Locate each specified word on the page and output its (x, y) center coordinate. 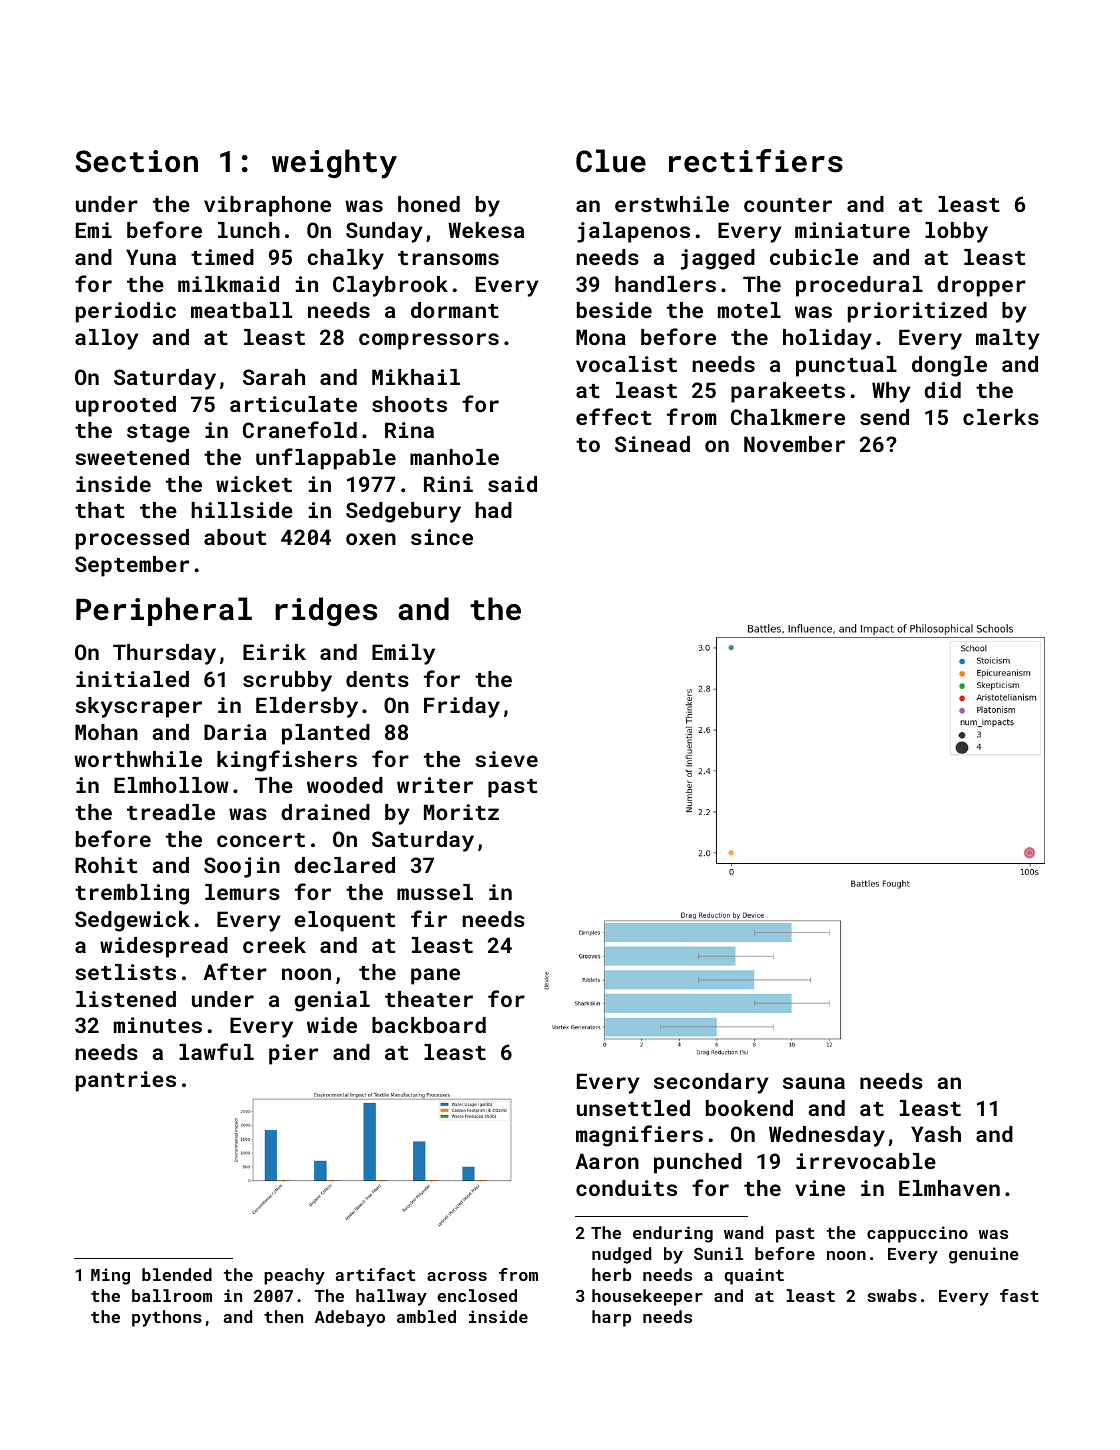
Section (136, 161)
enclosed (477, 1295)
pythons (167, 1318)
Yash (936, 1134)
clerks (1001, 417)
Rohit (106, 865)
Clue (611, 161)
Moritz (461, 812)
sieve (506, 759)
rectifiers (756, 161)
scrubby (287, 681)
